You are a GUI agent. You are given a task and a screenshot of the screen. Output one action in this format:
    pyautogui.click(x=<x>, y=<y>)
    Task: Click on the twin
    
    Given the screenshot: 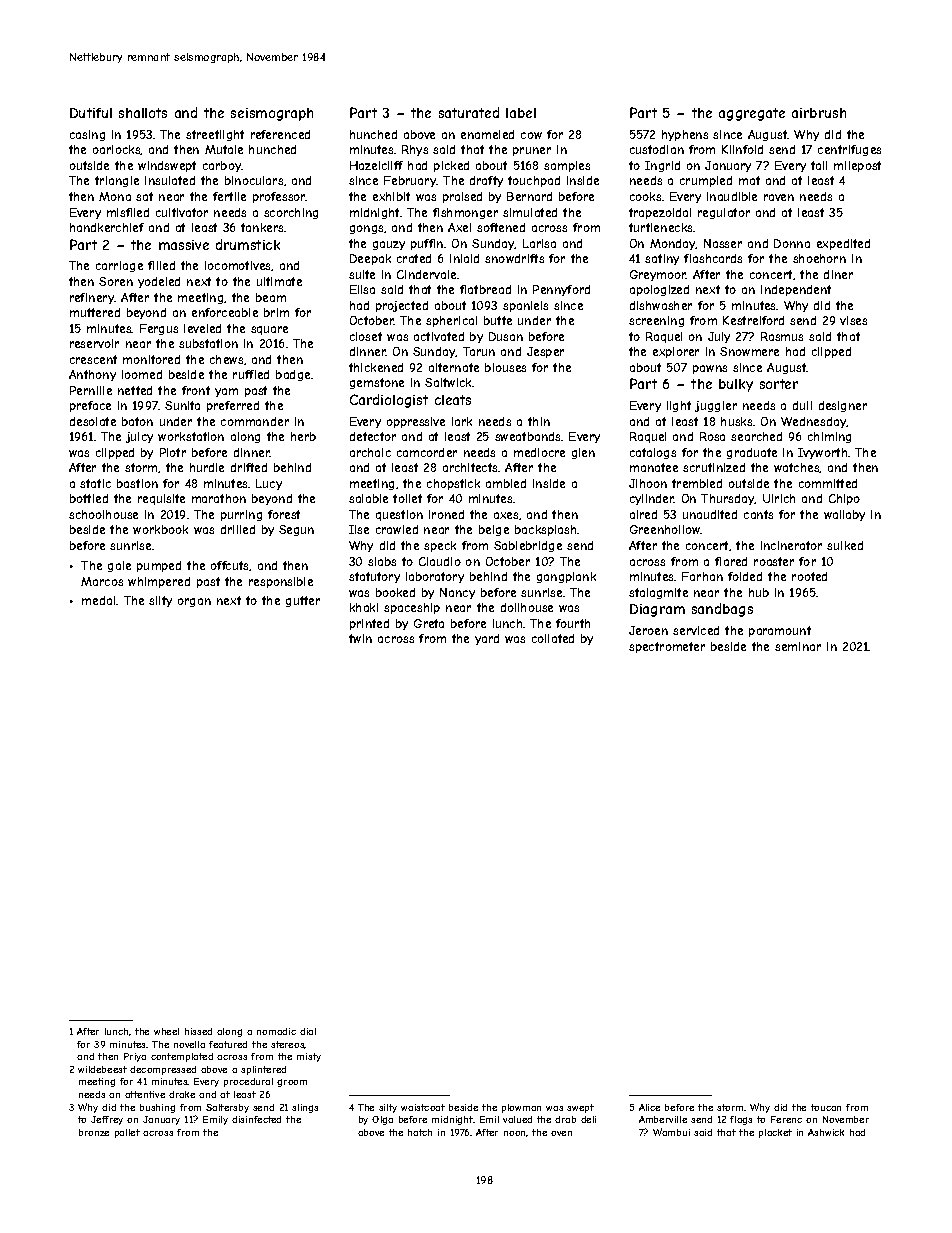 What is the action you would take?
    pyautogui.click(x=360, y=638)
